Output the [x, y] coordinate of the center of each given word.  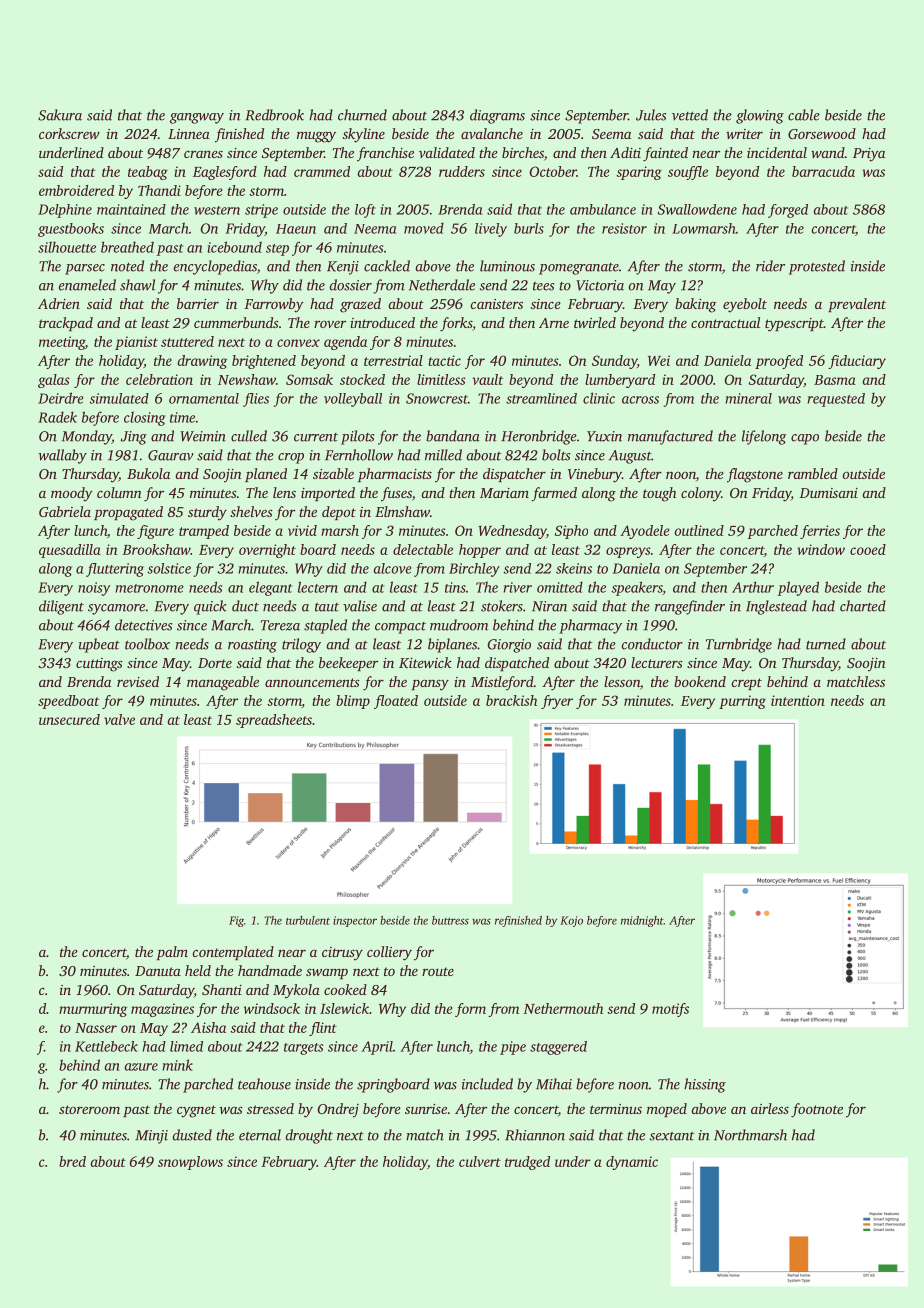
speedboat [68, 702]
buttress [450, 920]
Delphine [65, 211]
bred [72, 1161]
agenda [345, 343]
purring [742, 702]
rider [770, 266]
